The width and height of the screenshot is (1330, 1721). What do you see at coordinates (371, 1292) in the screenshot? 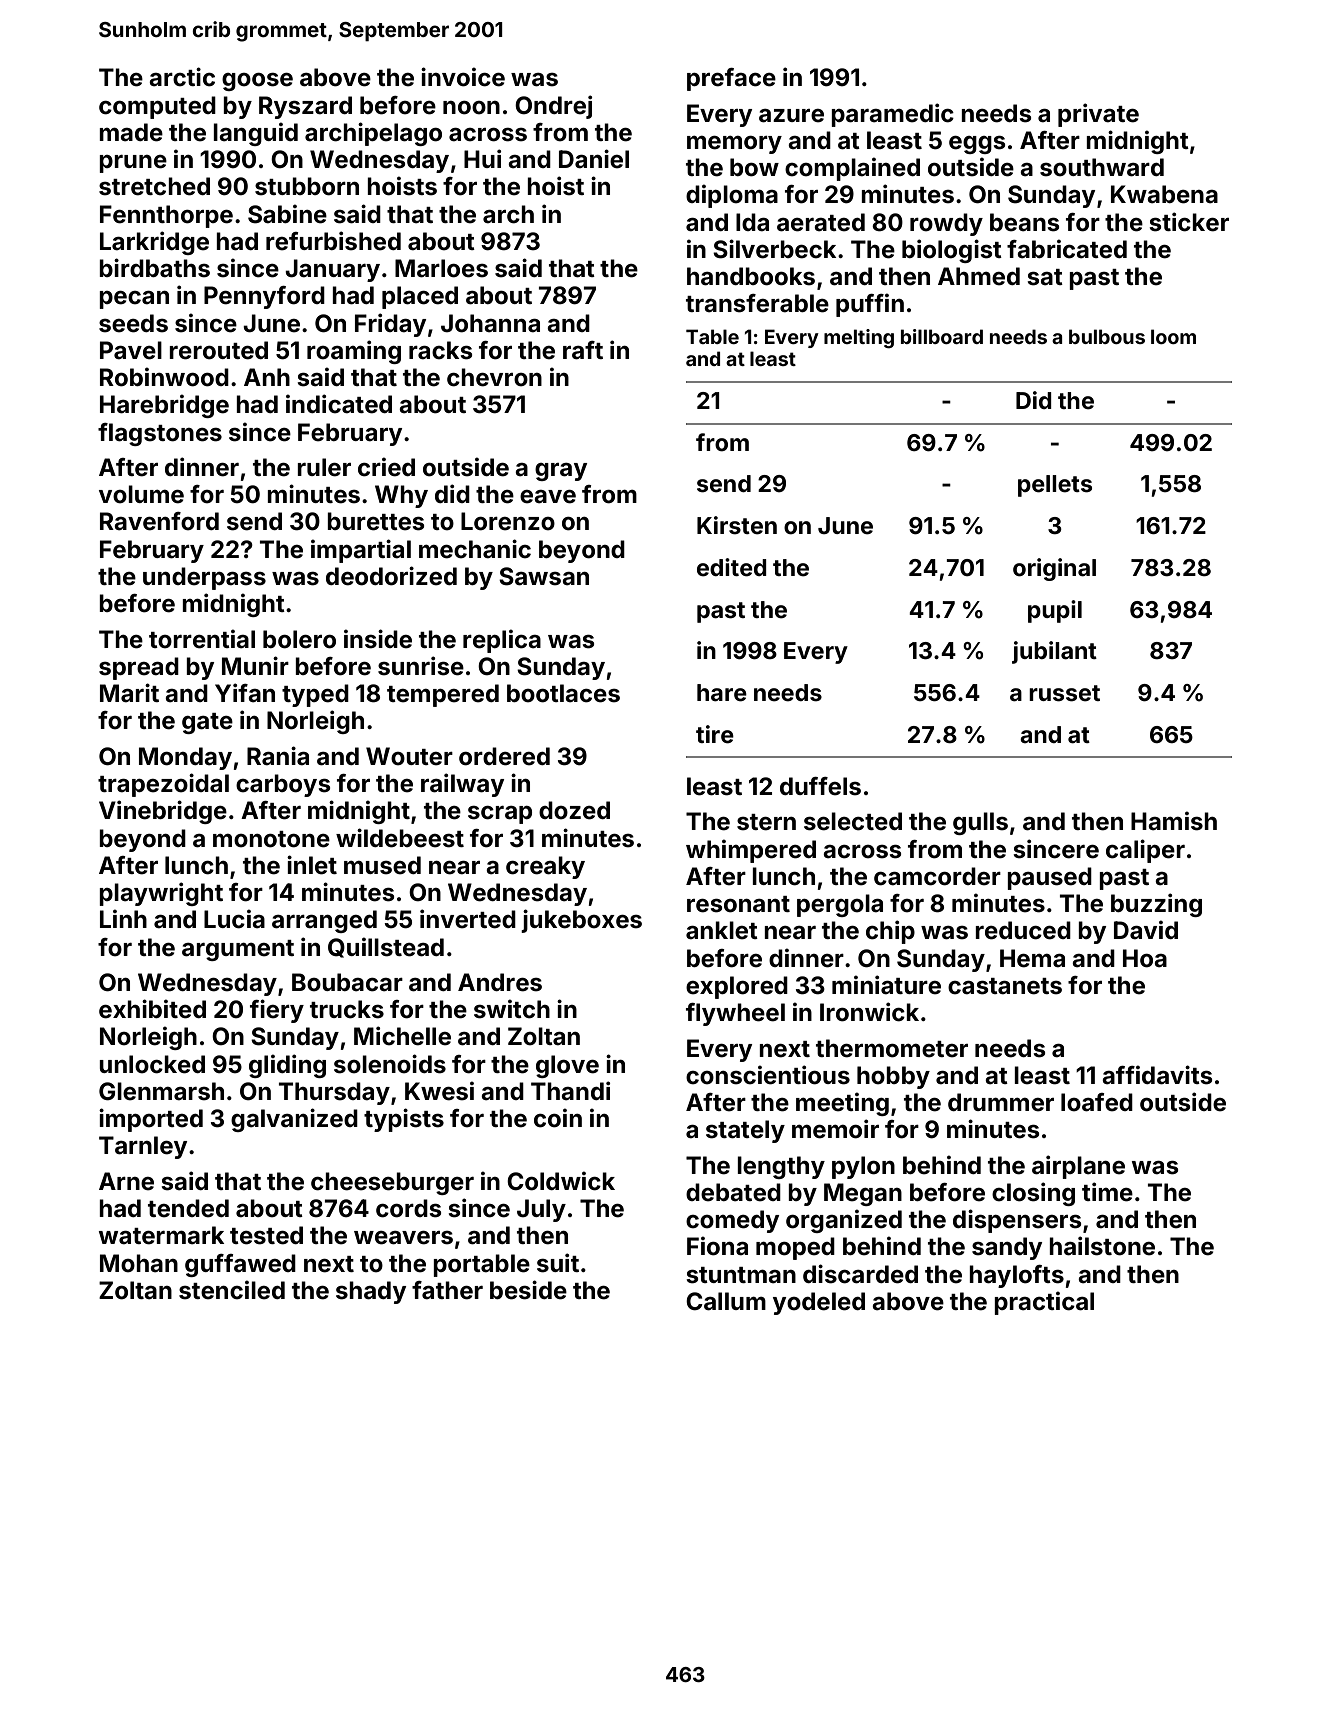
I see `shady` at bounding box center [371, 1292].
